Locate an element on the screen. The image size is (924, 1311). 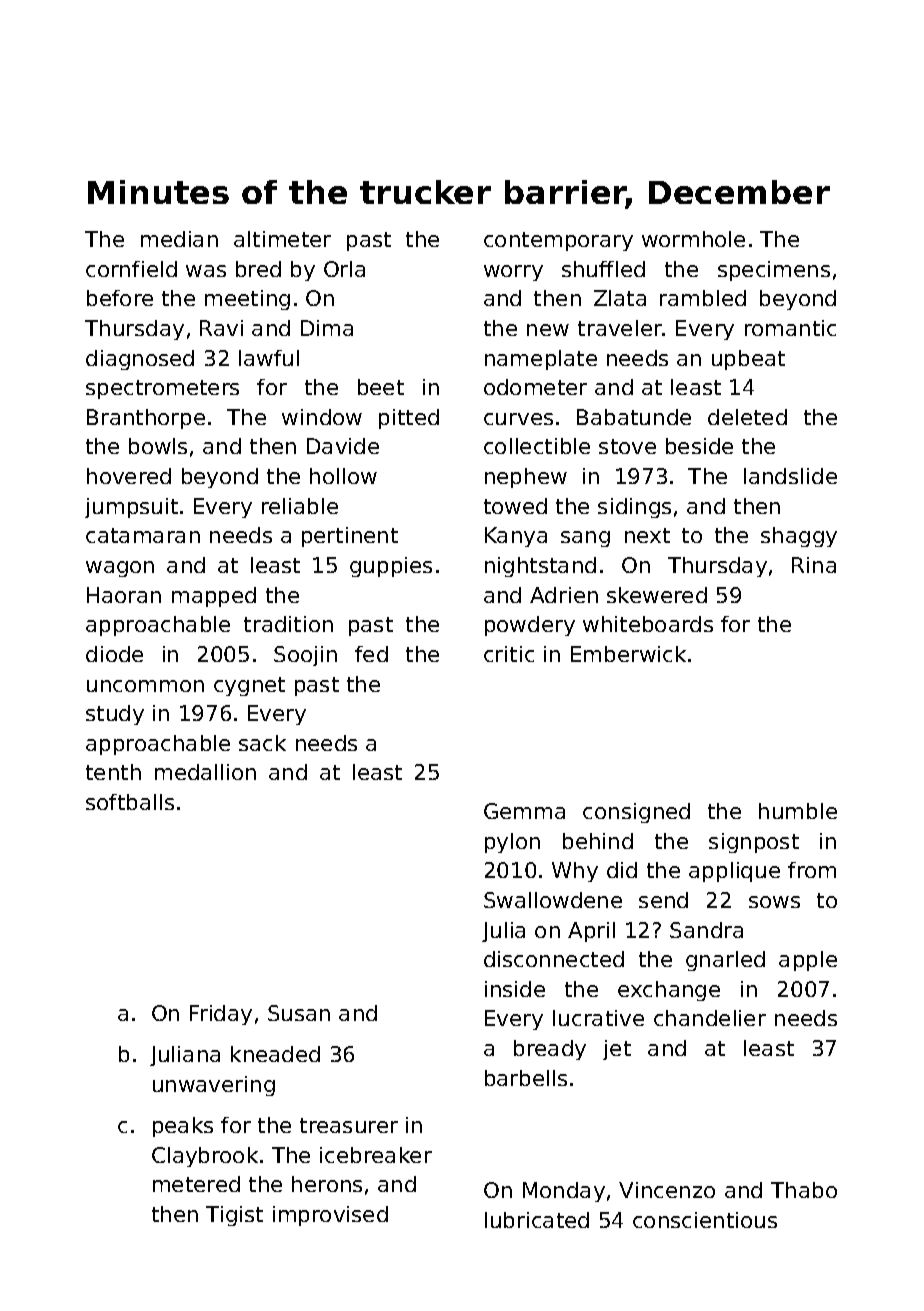
deleted is located at coordinates (747, 417).
